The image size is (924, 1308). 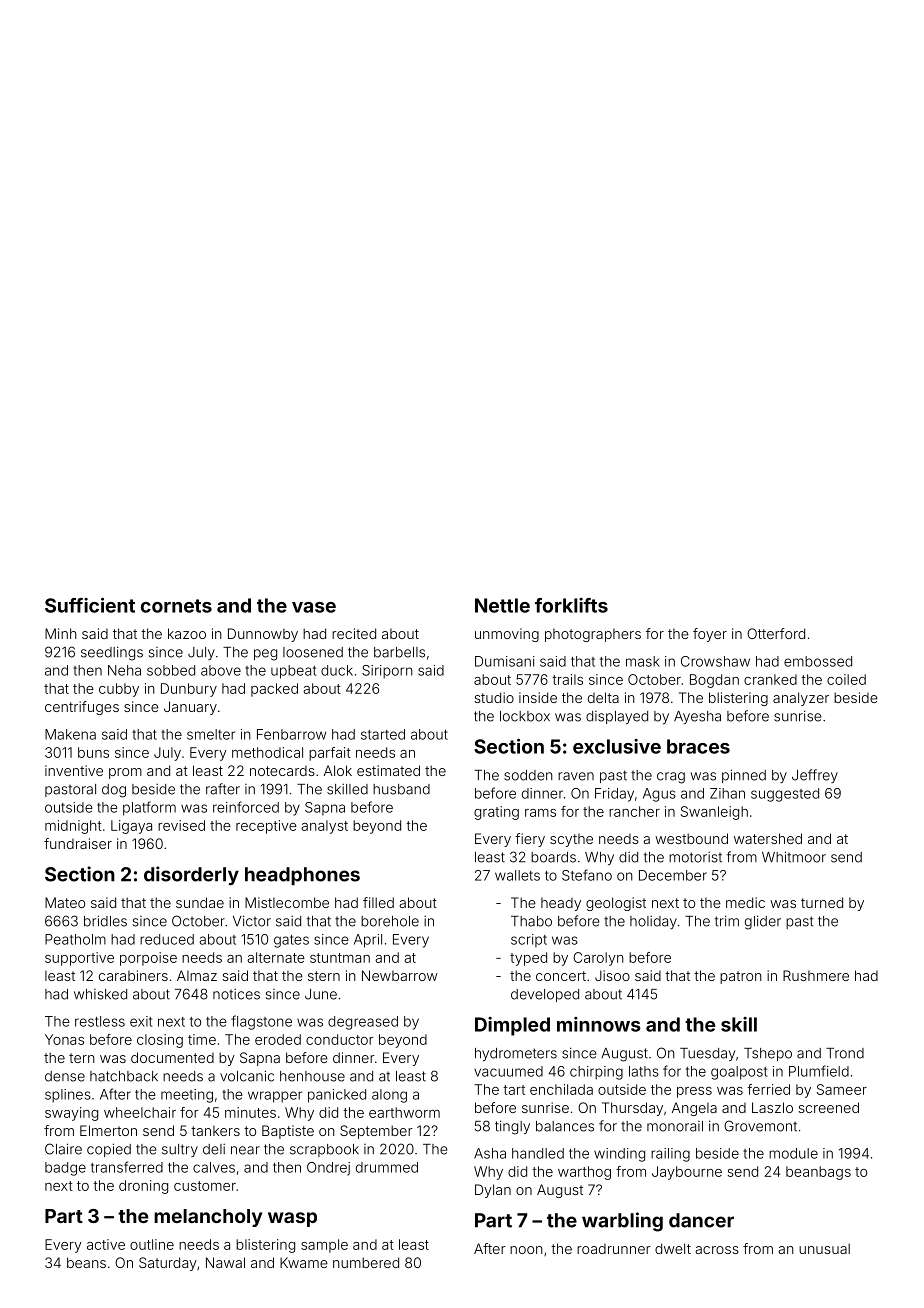 What do you see at coordinates (127, 1167) in the screenshot?
I see `transferred` at bounding box center [127, 1167].
